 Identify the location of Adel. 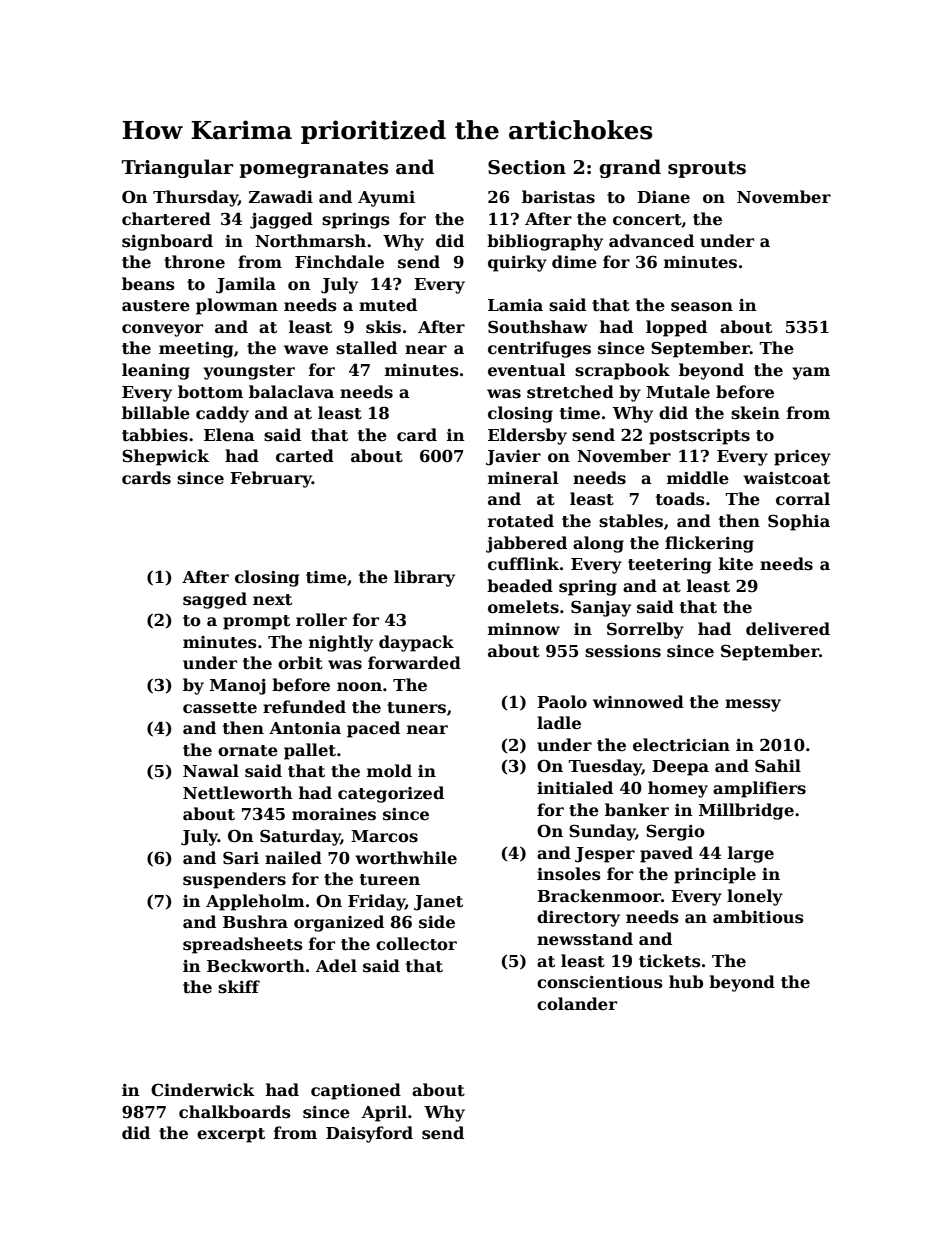
(336, 966).
